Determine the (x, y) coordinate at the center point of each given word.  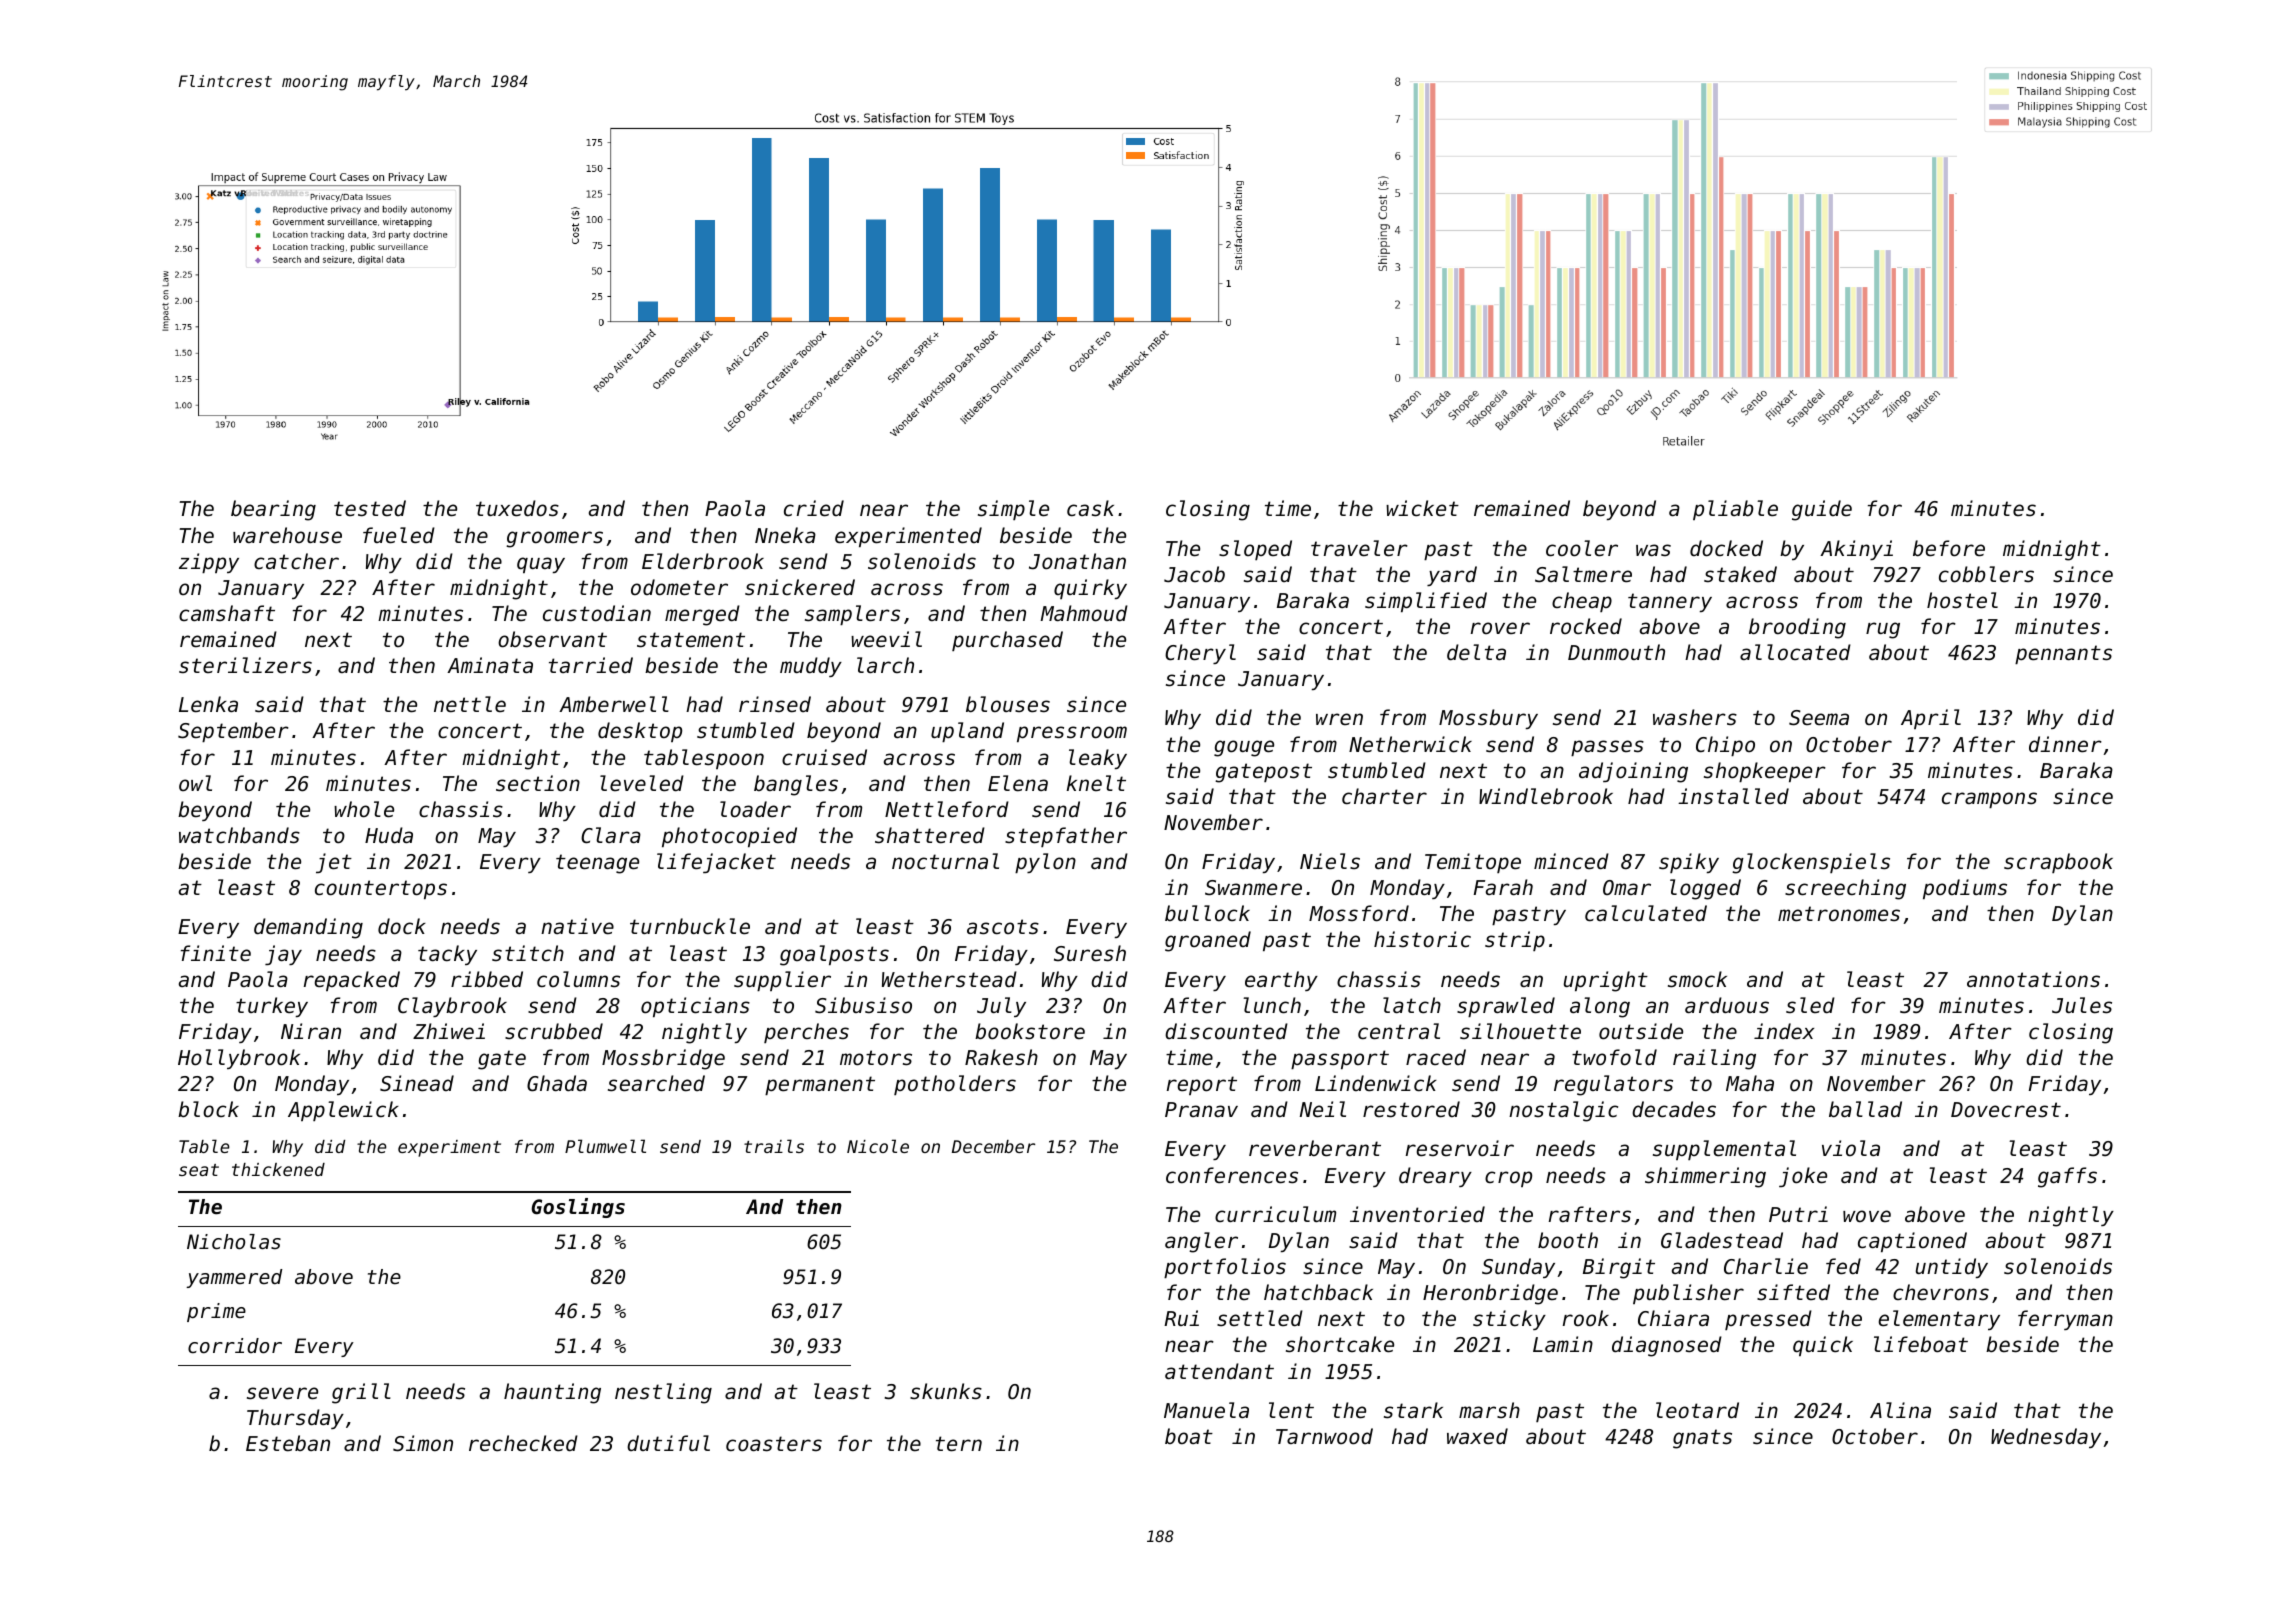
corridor (235, 1346)
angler (1201, 1242)
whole (364, 809)
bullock (1207, 913)
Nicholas (234, 1242)
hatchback (1318, 1292)
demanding (308, 928)
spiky (1689, 863)
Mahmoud (1084, 613)
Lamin (1563, 1344)
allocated (1795, 652)
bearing (273, 510)
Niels (1330, 861)
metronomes (1839, 914)
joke (1803, 1177)
